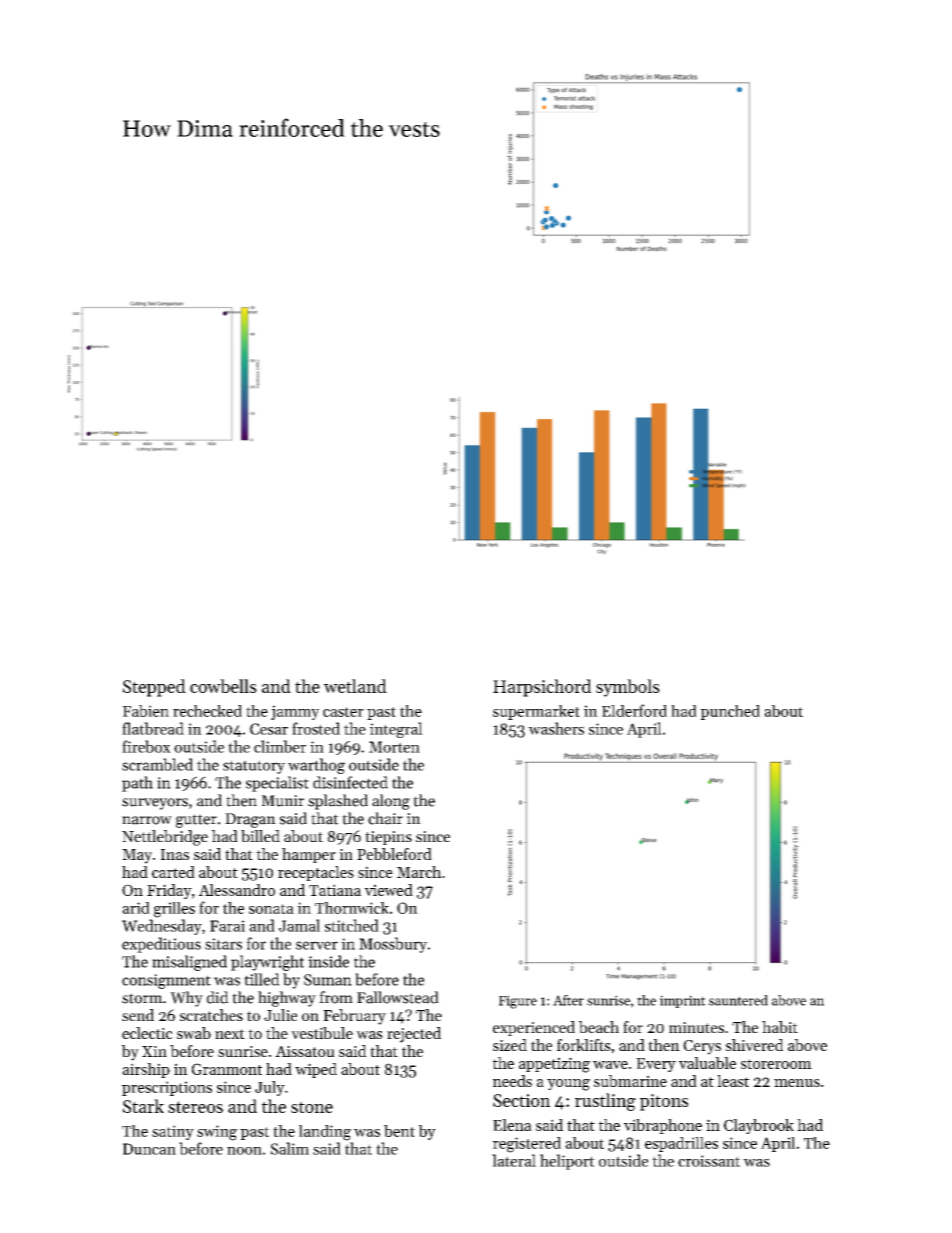  I want to click on wetland, so click(355, 686).
